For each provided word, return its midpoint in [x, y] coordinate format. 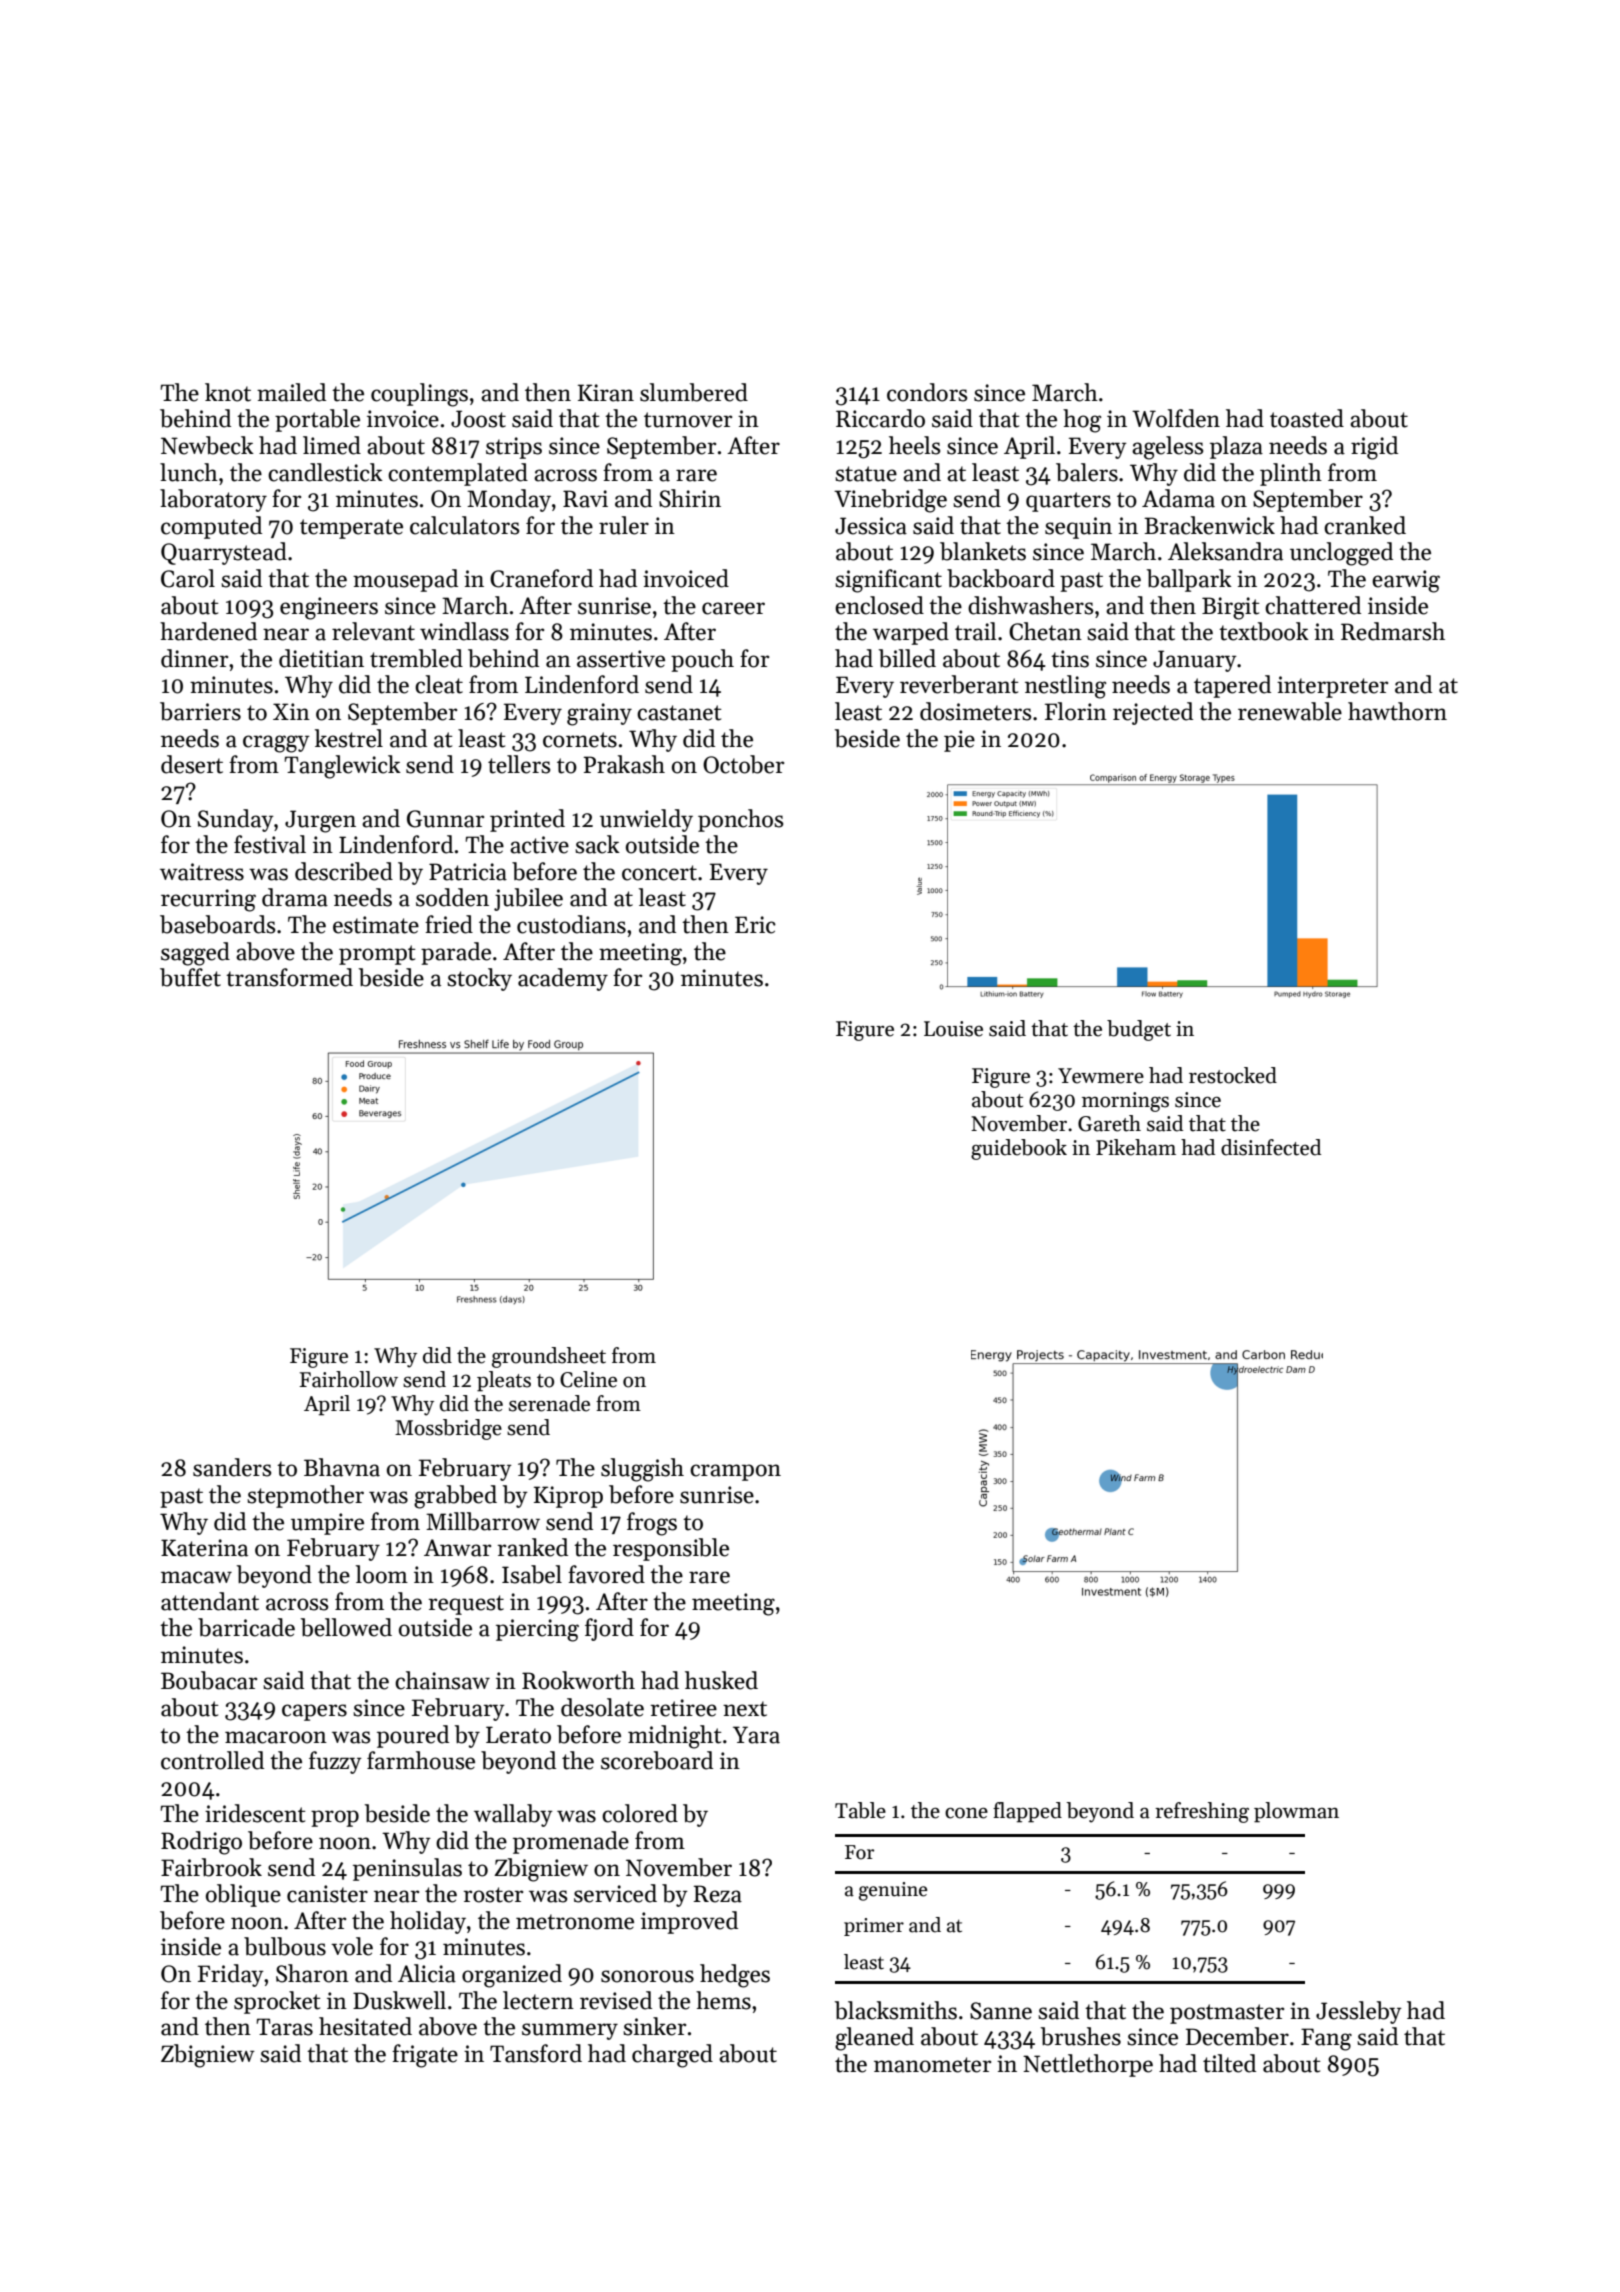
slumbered [694, 392]
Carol [188, 578]
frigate [425, 2056]
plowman [1296, 1812]
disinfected [1271, 1147]
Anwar [457, 1548]
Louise [953, 1029]
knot [228, 392]
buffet [190, 977]
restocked [1233, 1075]
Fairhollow [348, 1379]
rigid [1374, 448]
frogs [652, 1524]
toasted [1307, 418]
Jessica [871, 526]
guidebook [1019, 1149]
